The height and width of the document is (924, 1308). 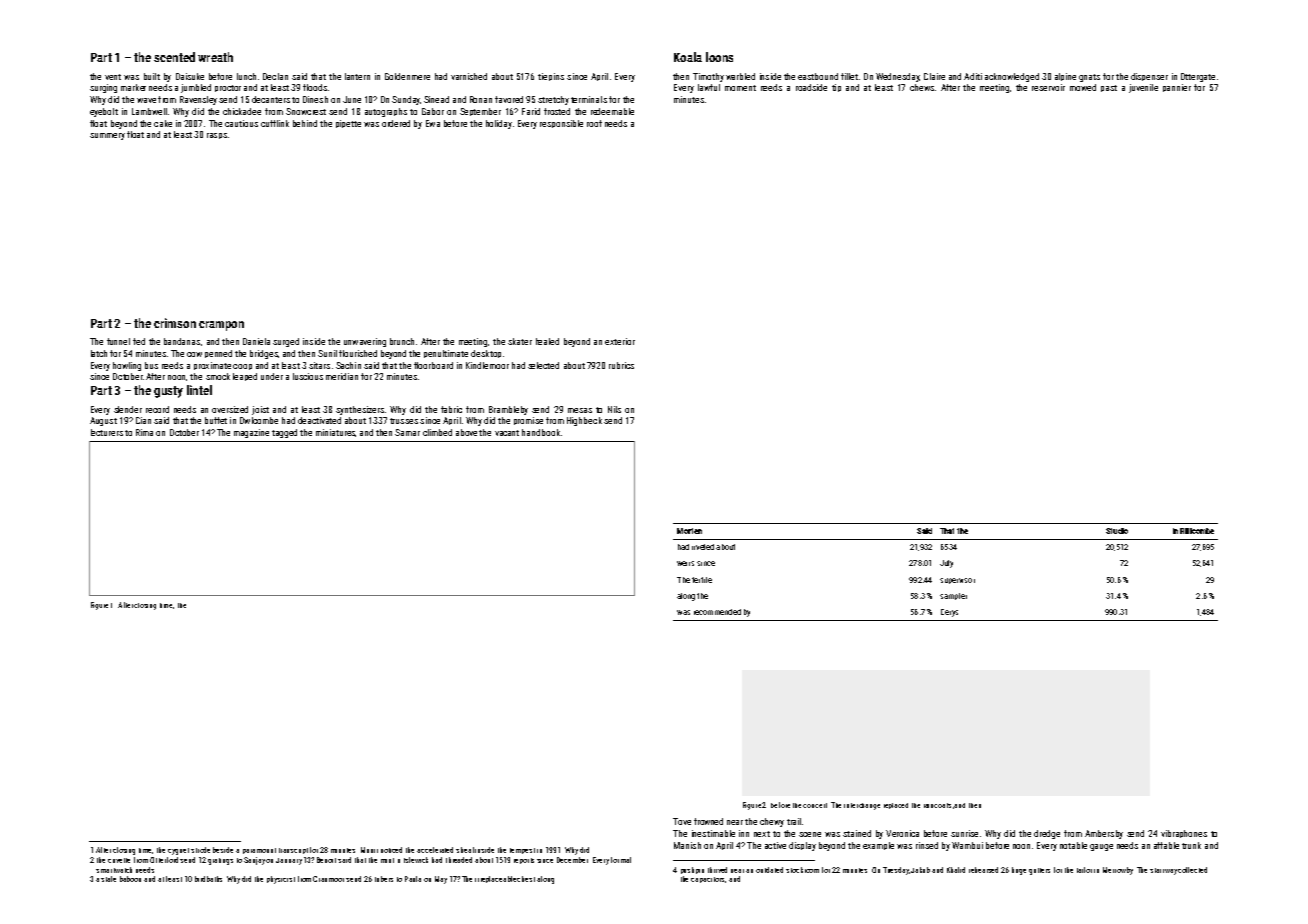 I want to click on exterior, so click(x=620, y=341).
